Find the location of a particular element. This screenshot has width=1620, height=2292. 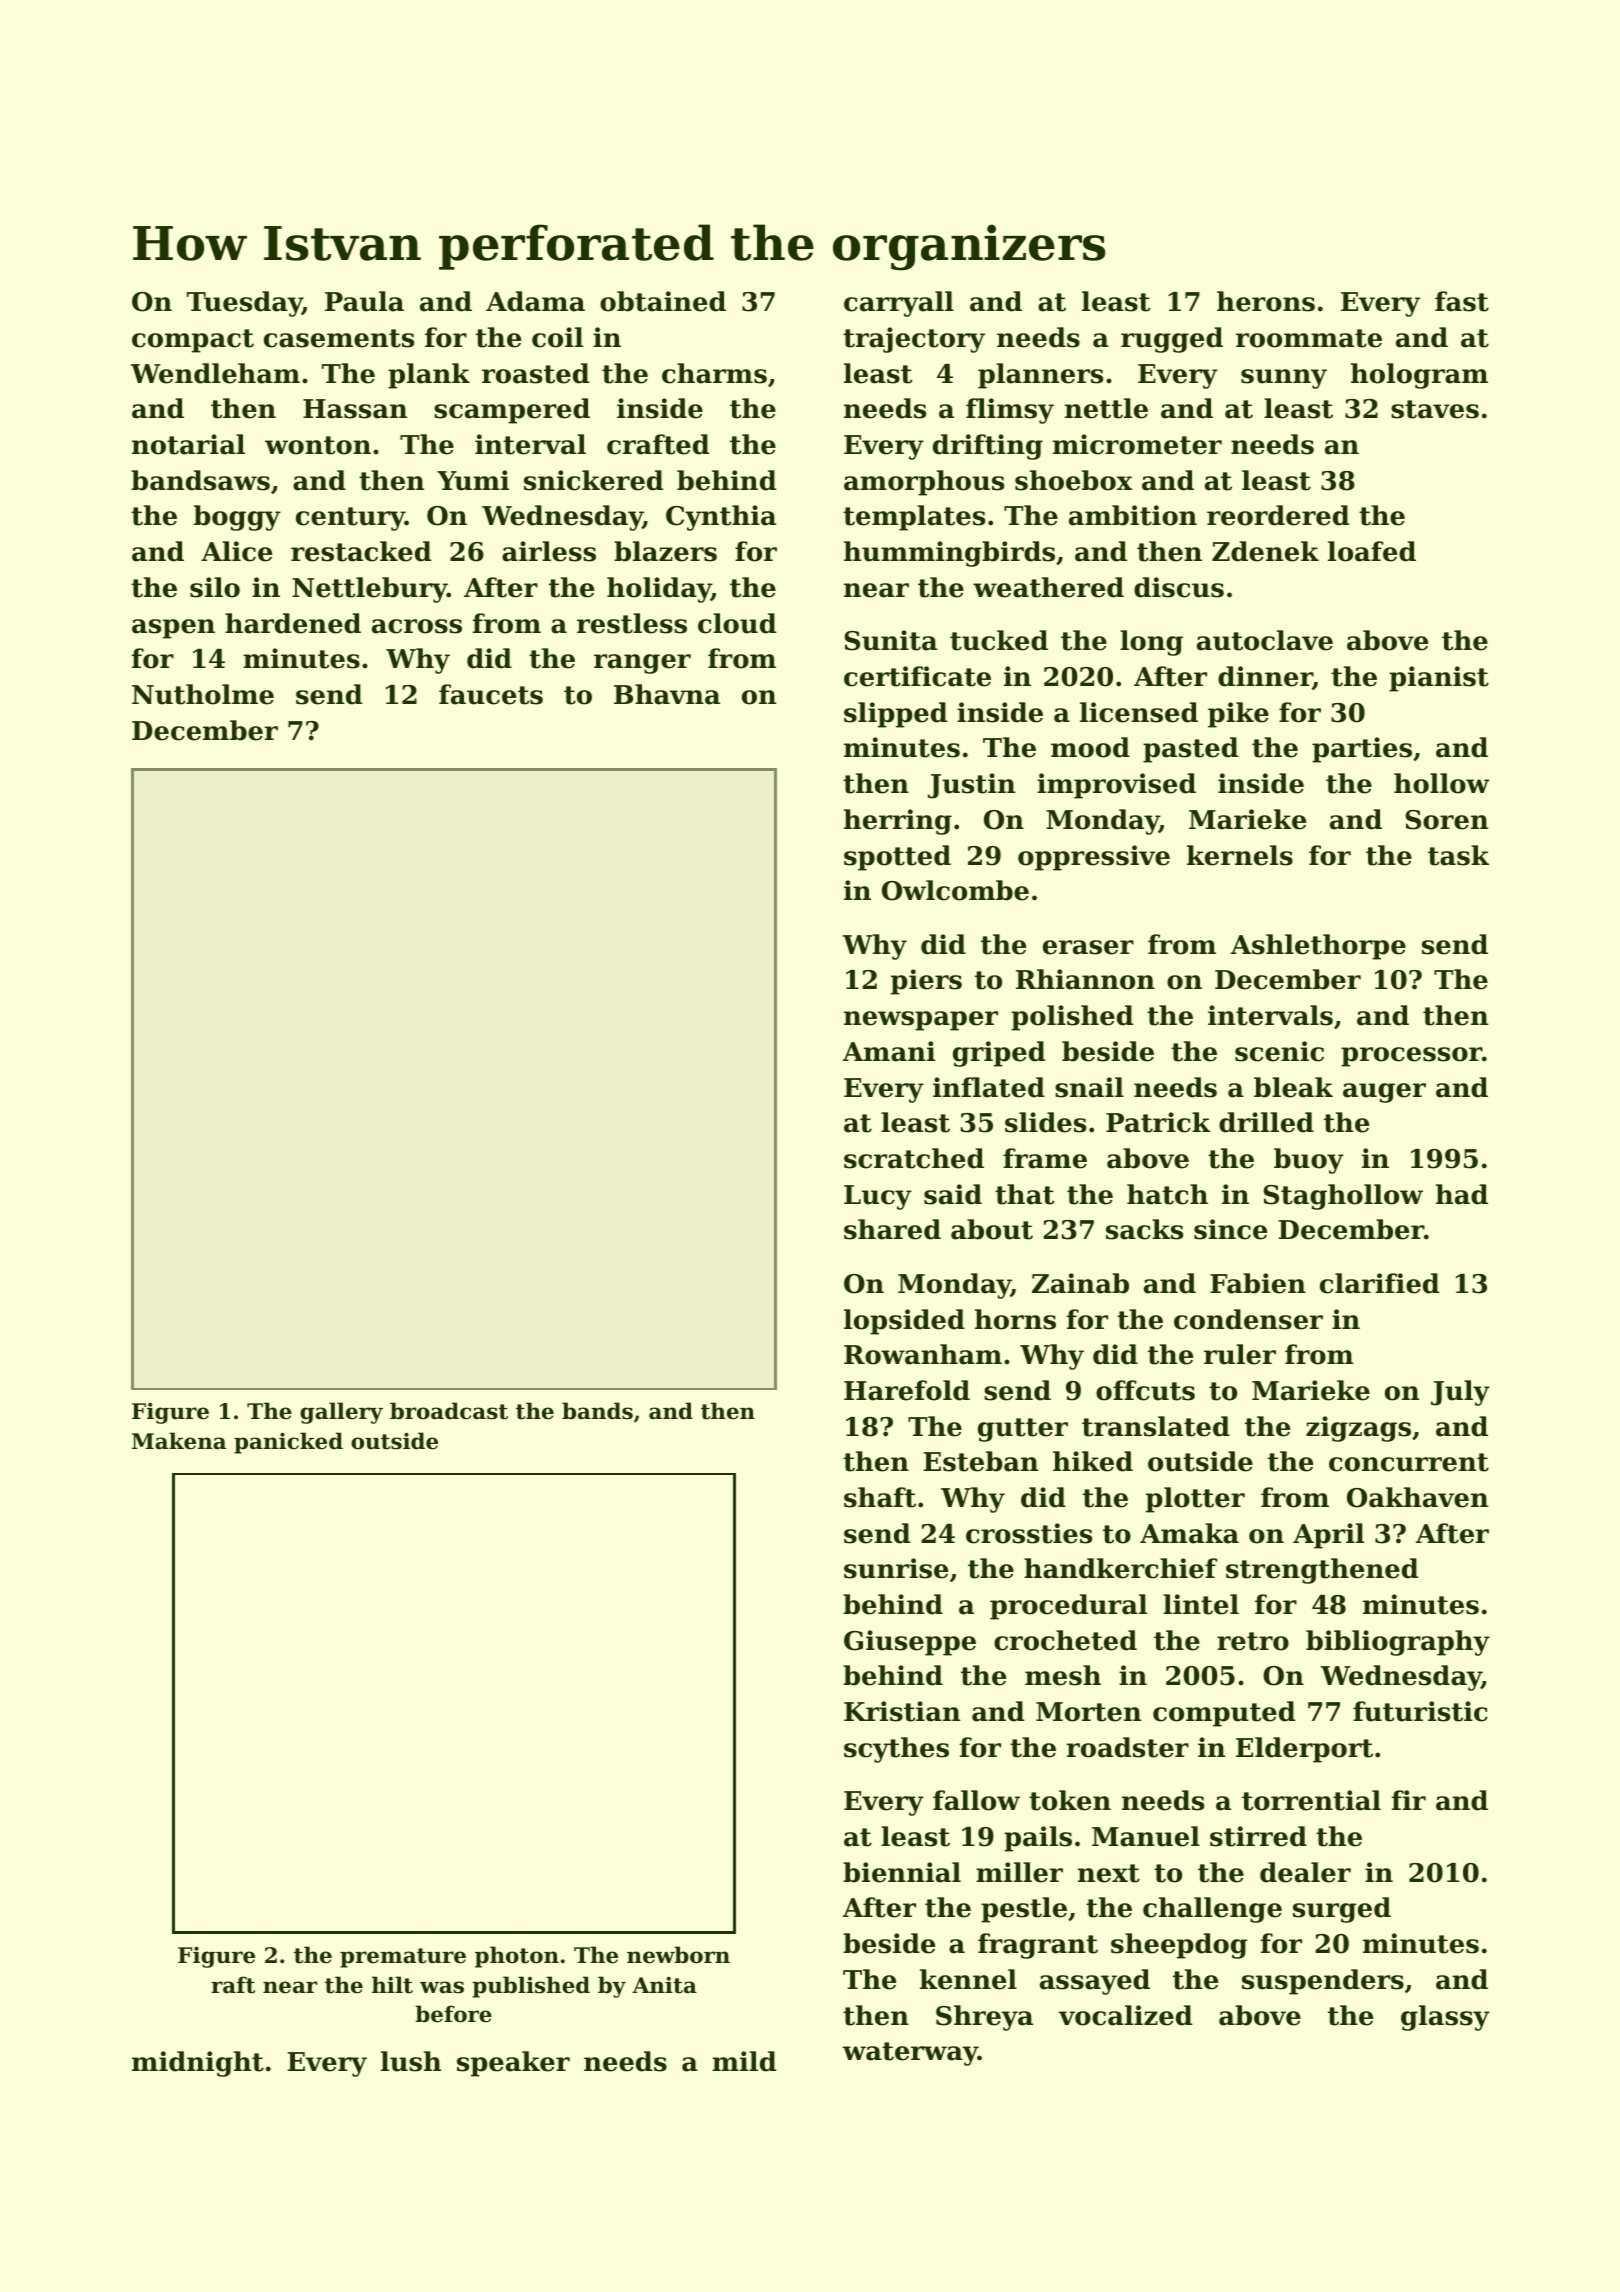

processor is located at coordinates (1411, 1057).
